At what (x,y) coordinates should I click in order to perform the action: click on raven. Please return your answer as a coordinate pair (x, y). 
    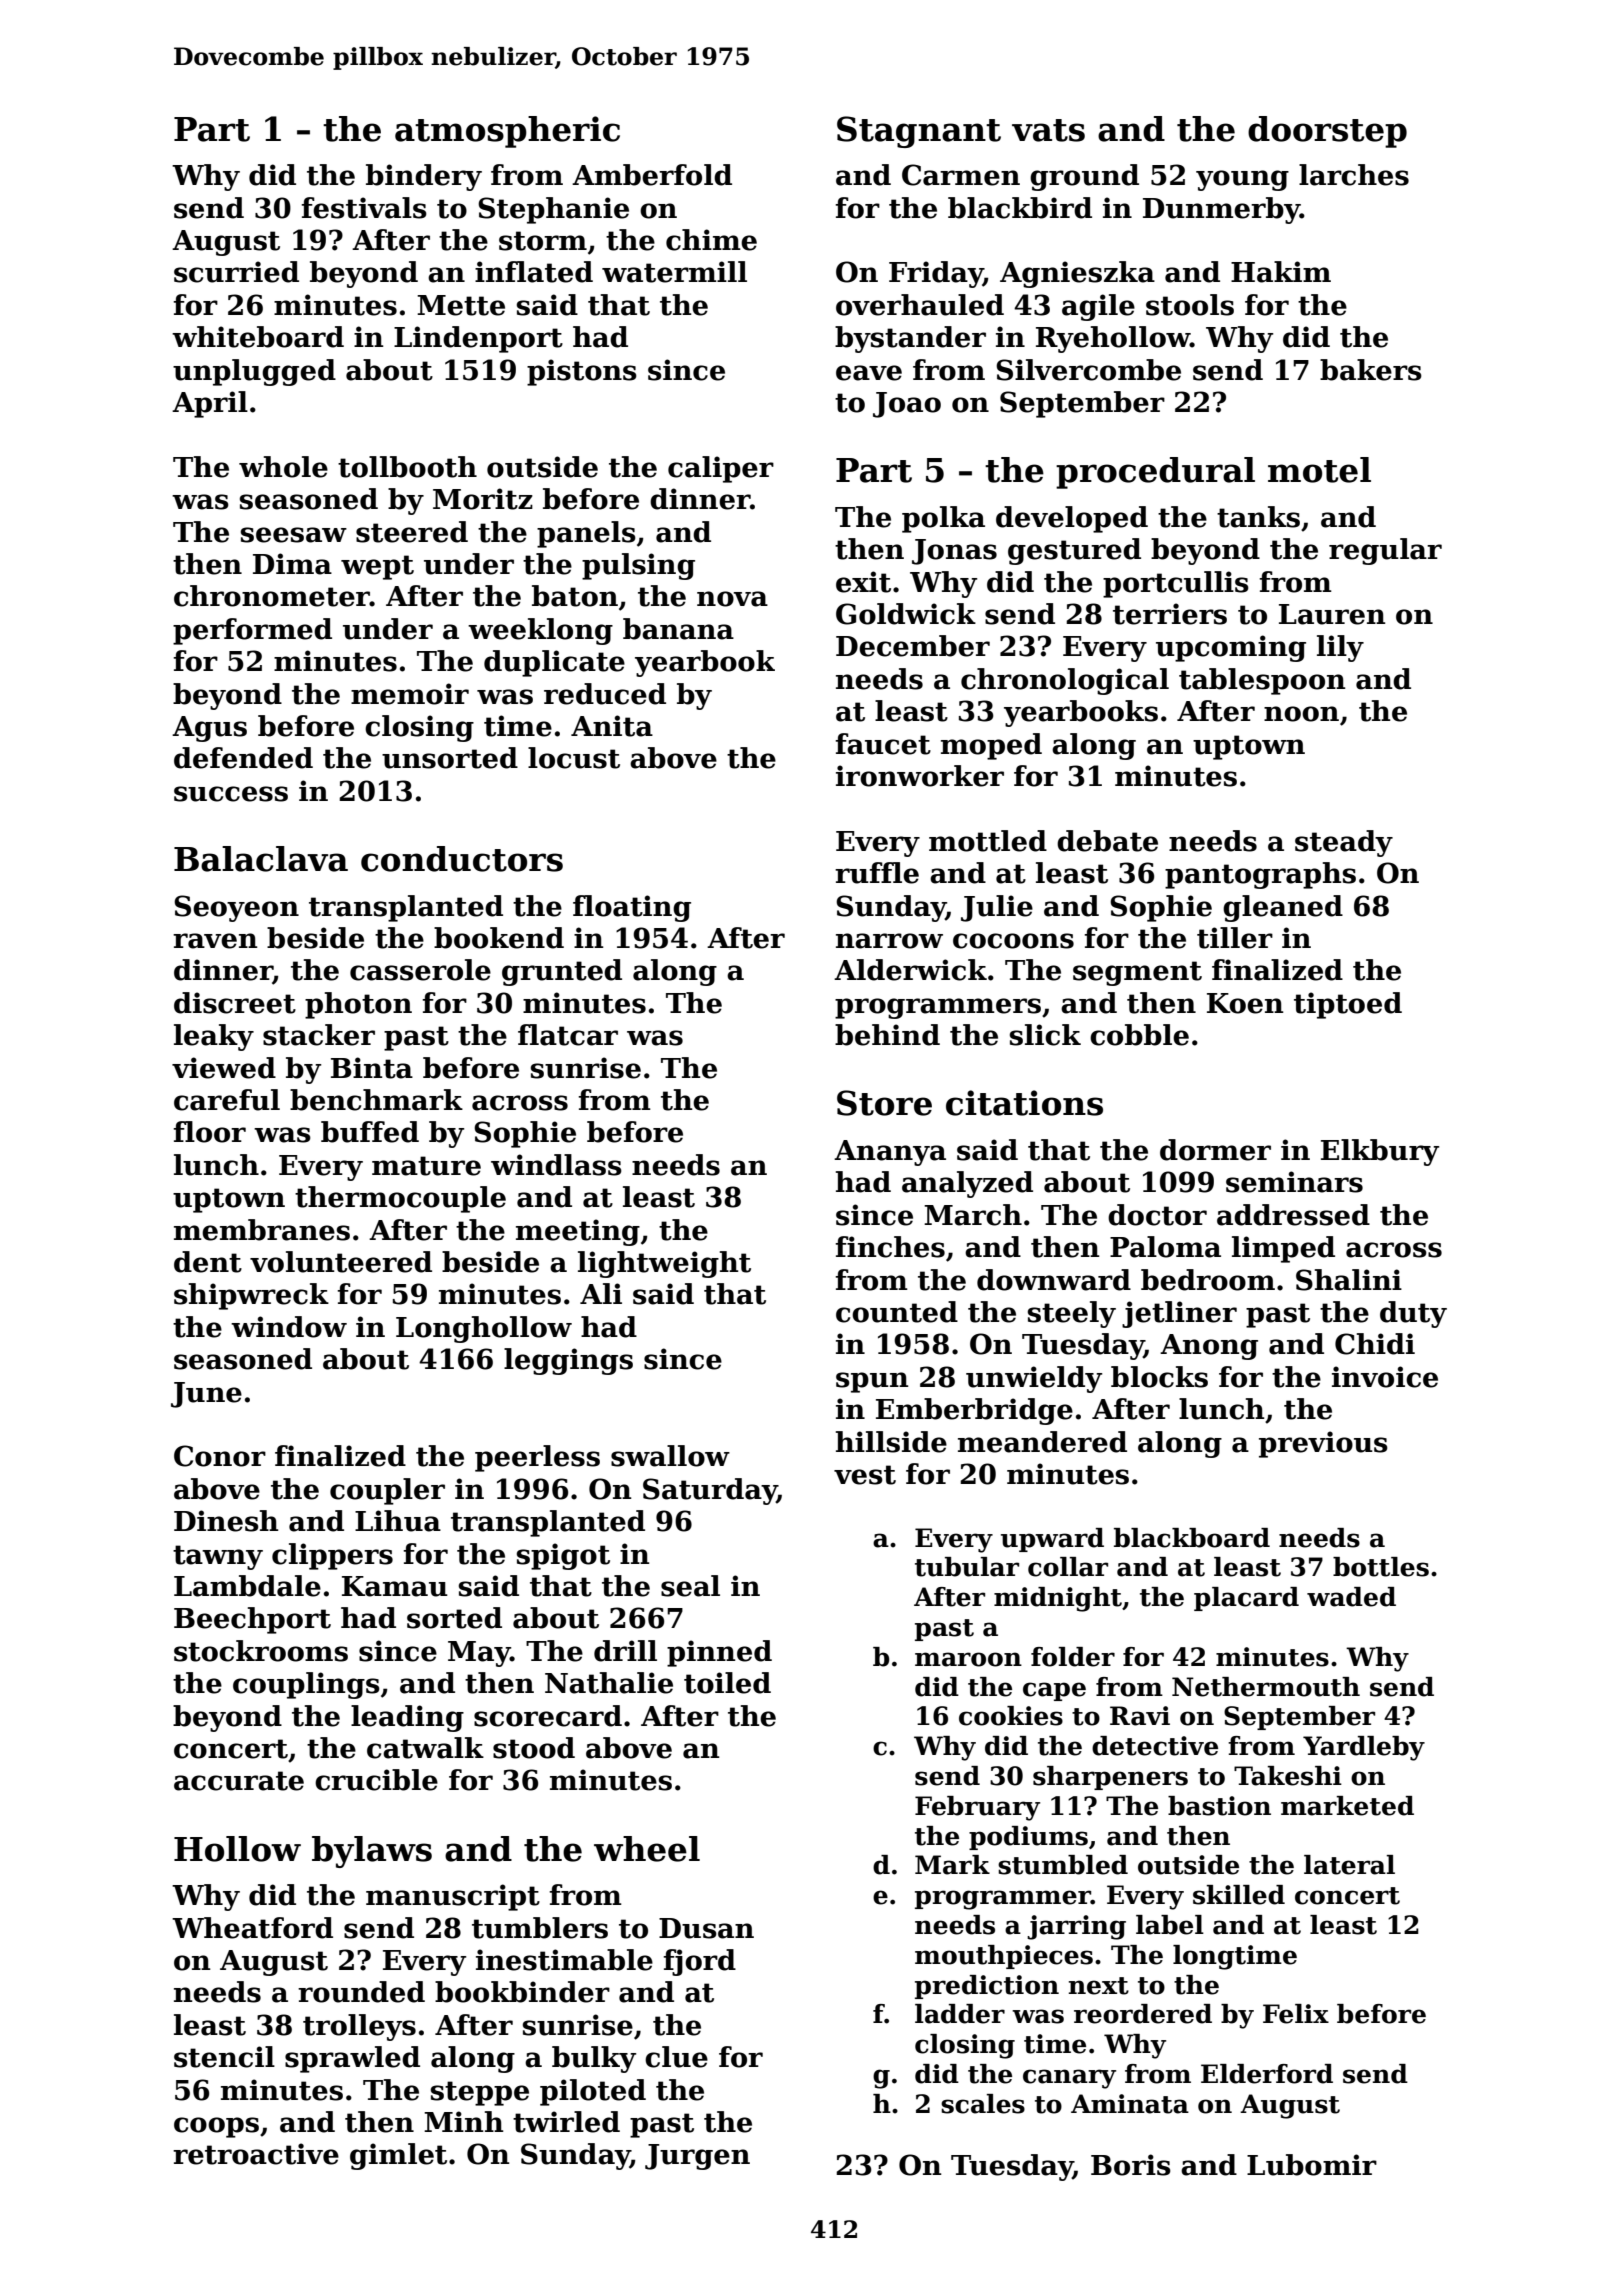
    Looking at the image, I should click on (215, 941).
